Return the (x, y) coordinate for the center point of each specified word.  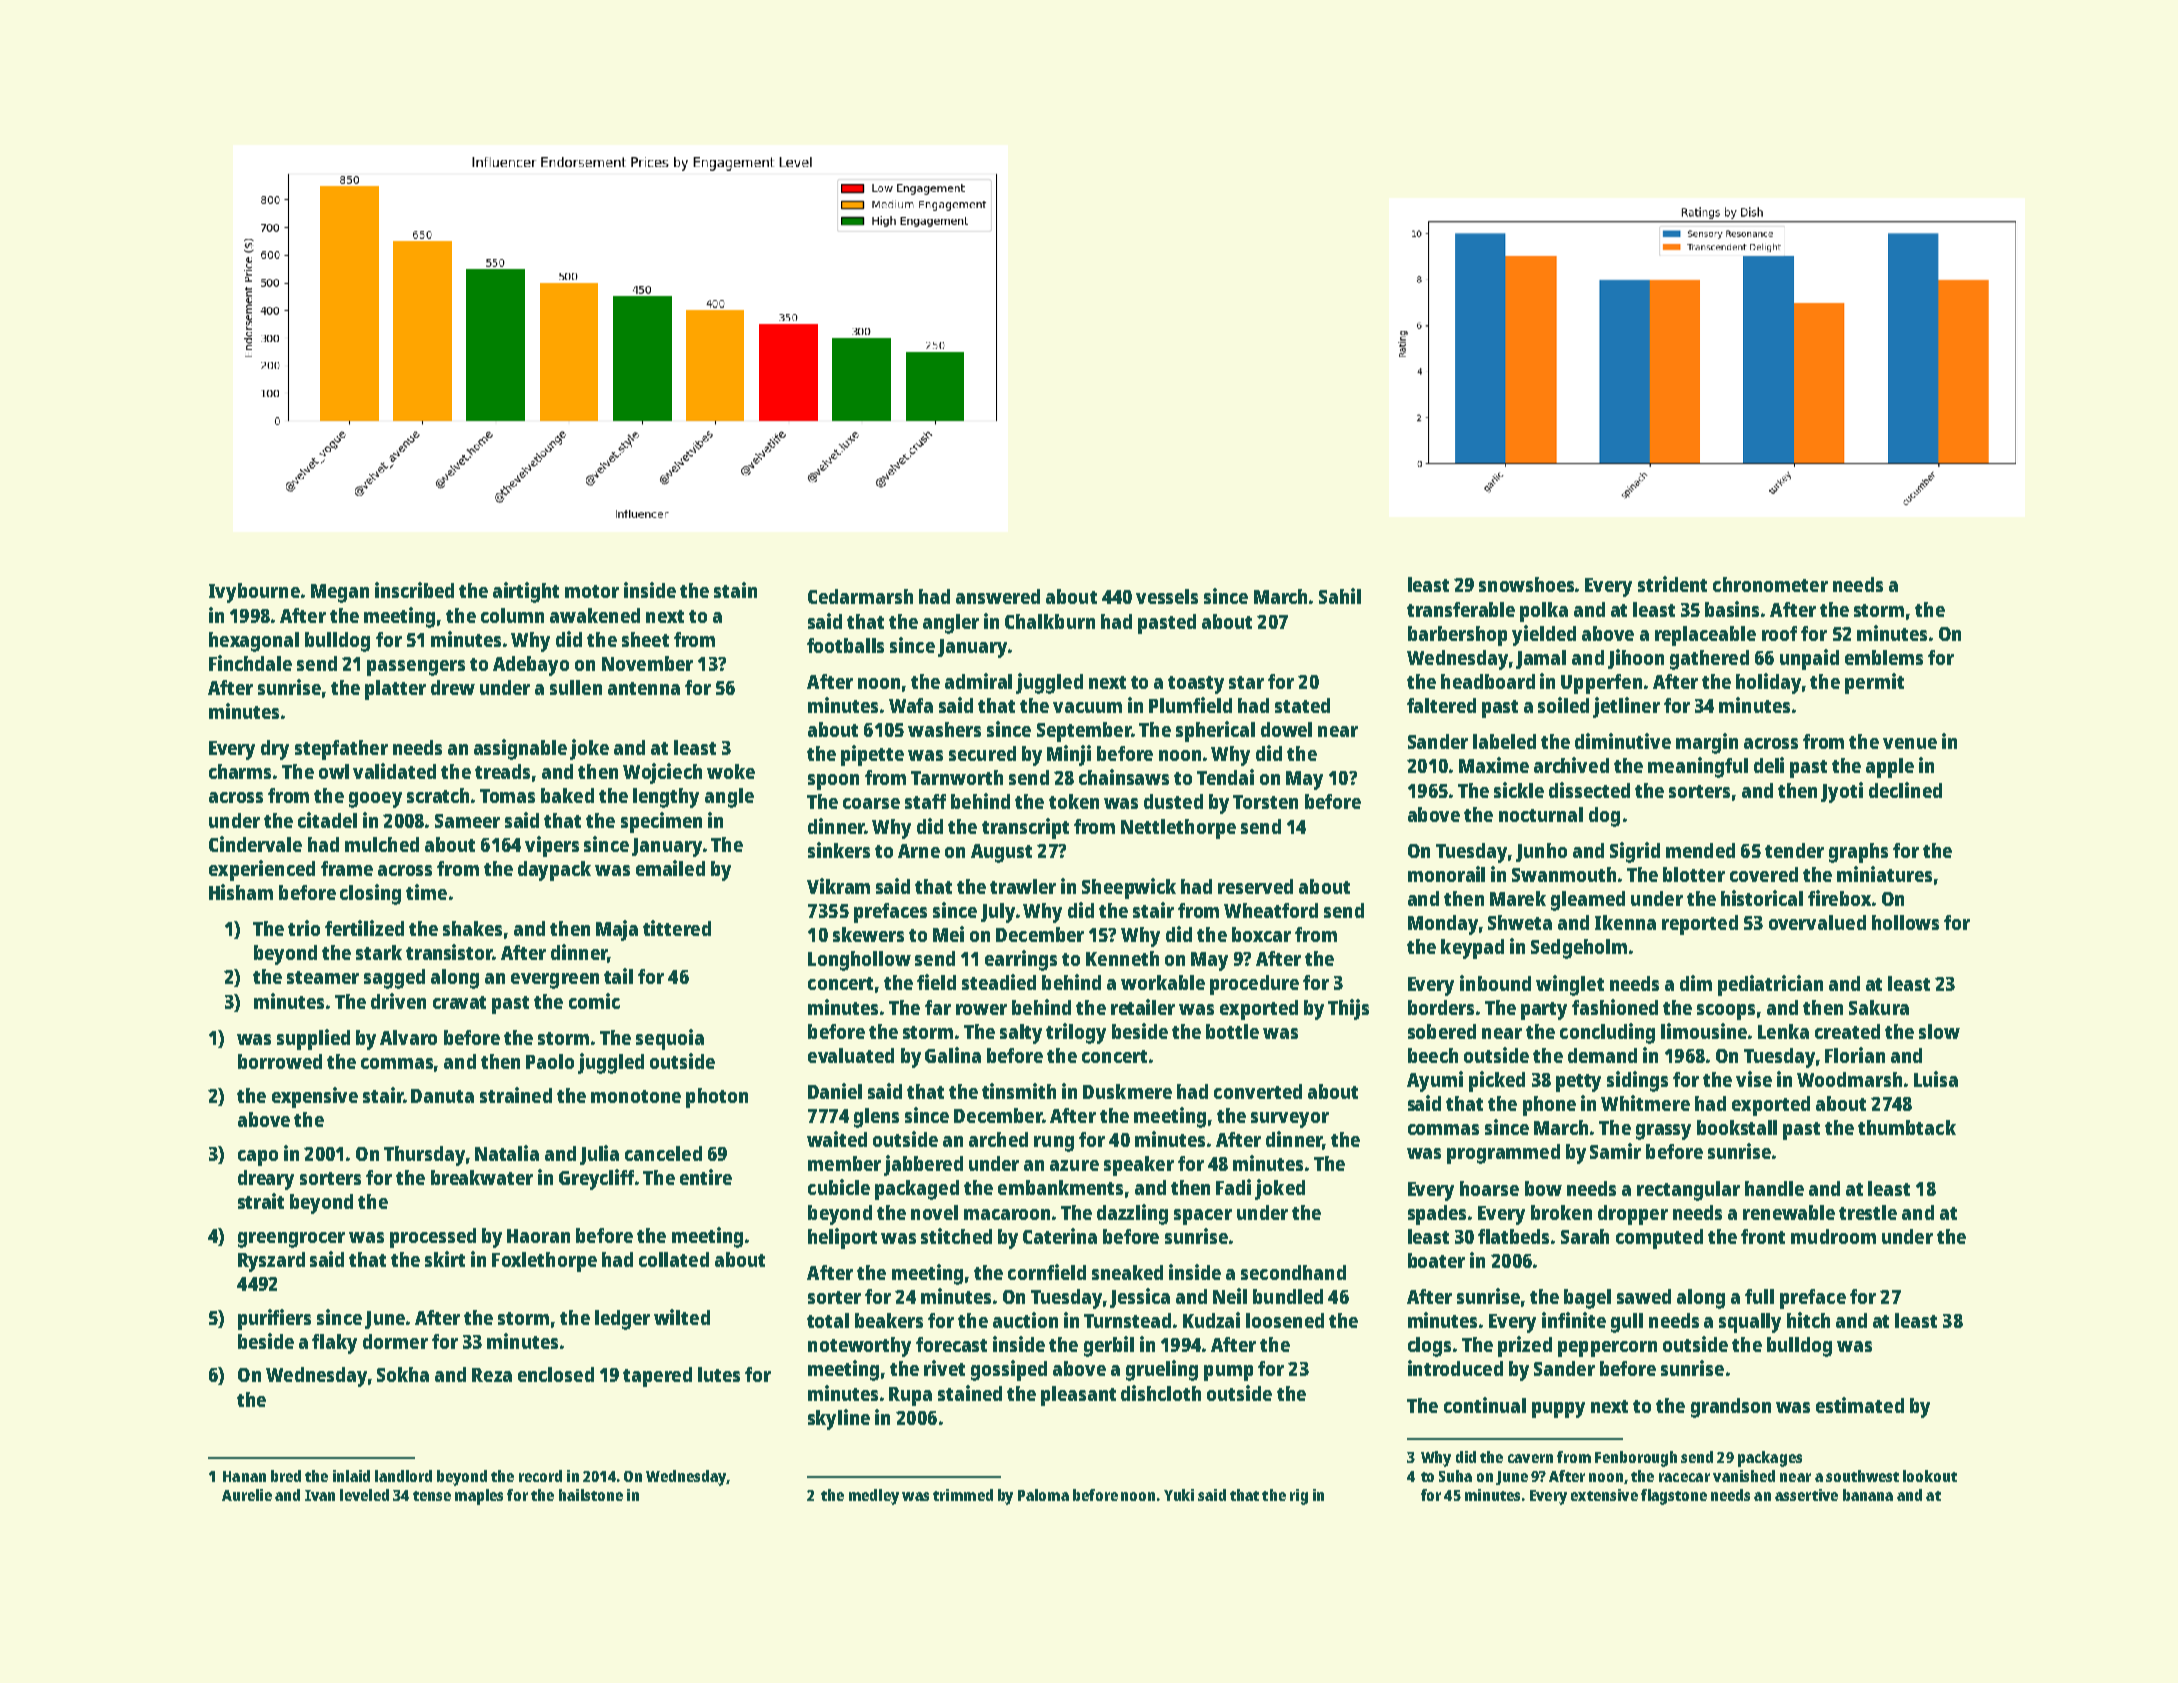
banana (1868, 1495)
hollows (1905, 922)
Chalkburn (1050, 621)
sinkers (839, 850)
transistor (449, 952)
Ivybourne (254, 593)
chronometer (1770, 584)
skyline (839, 1419)
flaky (334, 1344)
